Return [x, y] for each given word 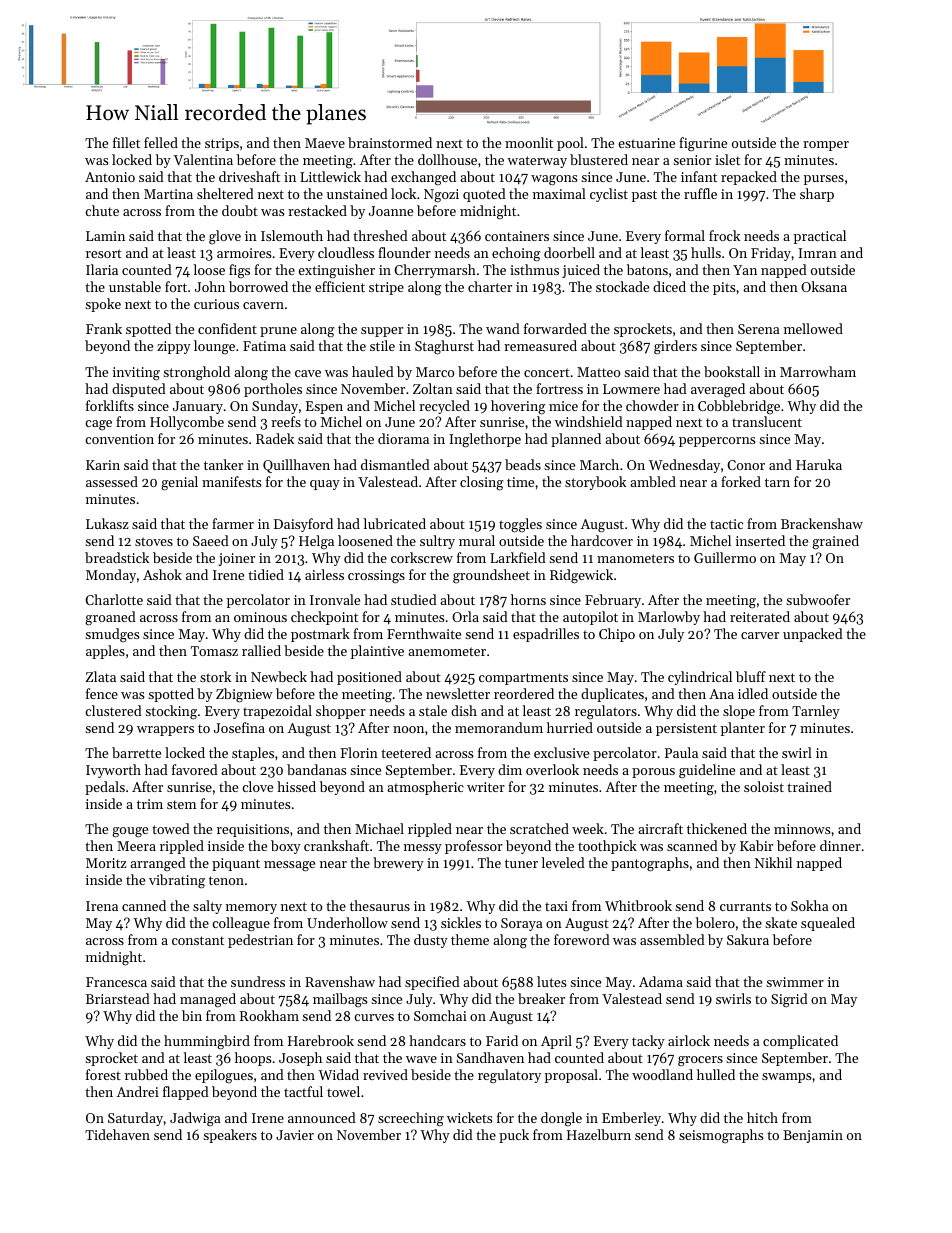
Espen [324, 407]
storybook [595, 483]
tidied [266, 574]
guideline [707, 771]
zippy [174, 347]
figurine [703, 144]
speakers [230, 1136]
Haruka [819, 464]
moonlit [529, 142]
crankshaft [336, 845]
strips [222, 144]
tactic [726, 524]
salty [207, 907]
